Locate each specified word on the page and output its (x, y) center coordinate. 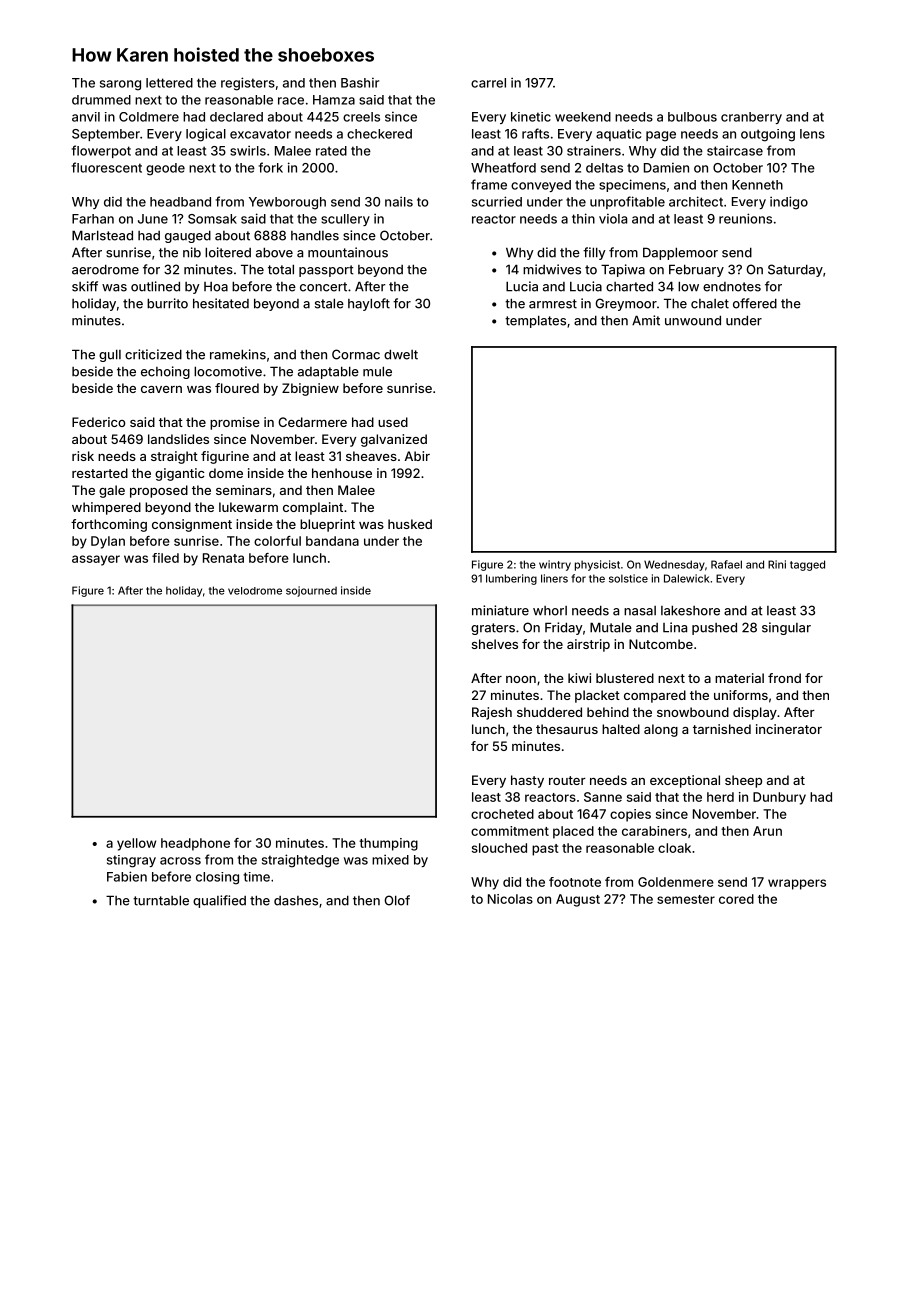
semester (686, 899)
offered (755, 303)
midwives (552, 269)
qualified (219, 901)
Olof (397, 900)
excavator (260, 134)
